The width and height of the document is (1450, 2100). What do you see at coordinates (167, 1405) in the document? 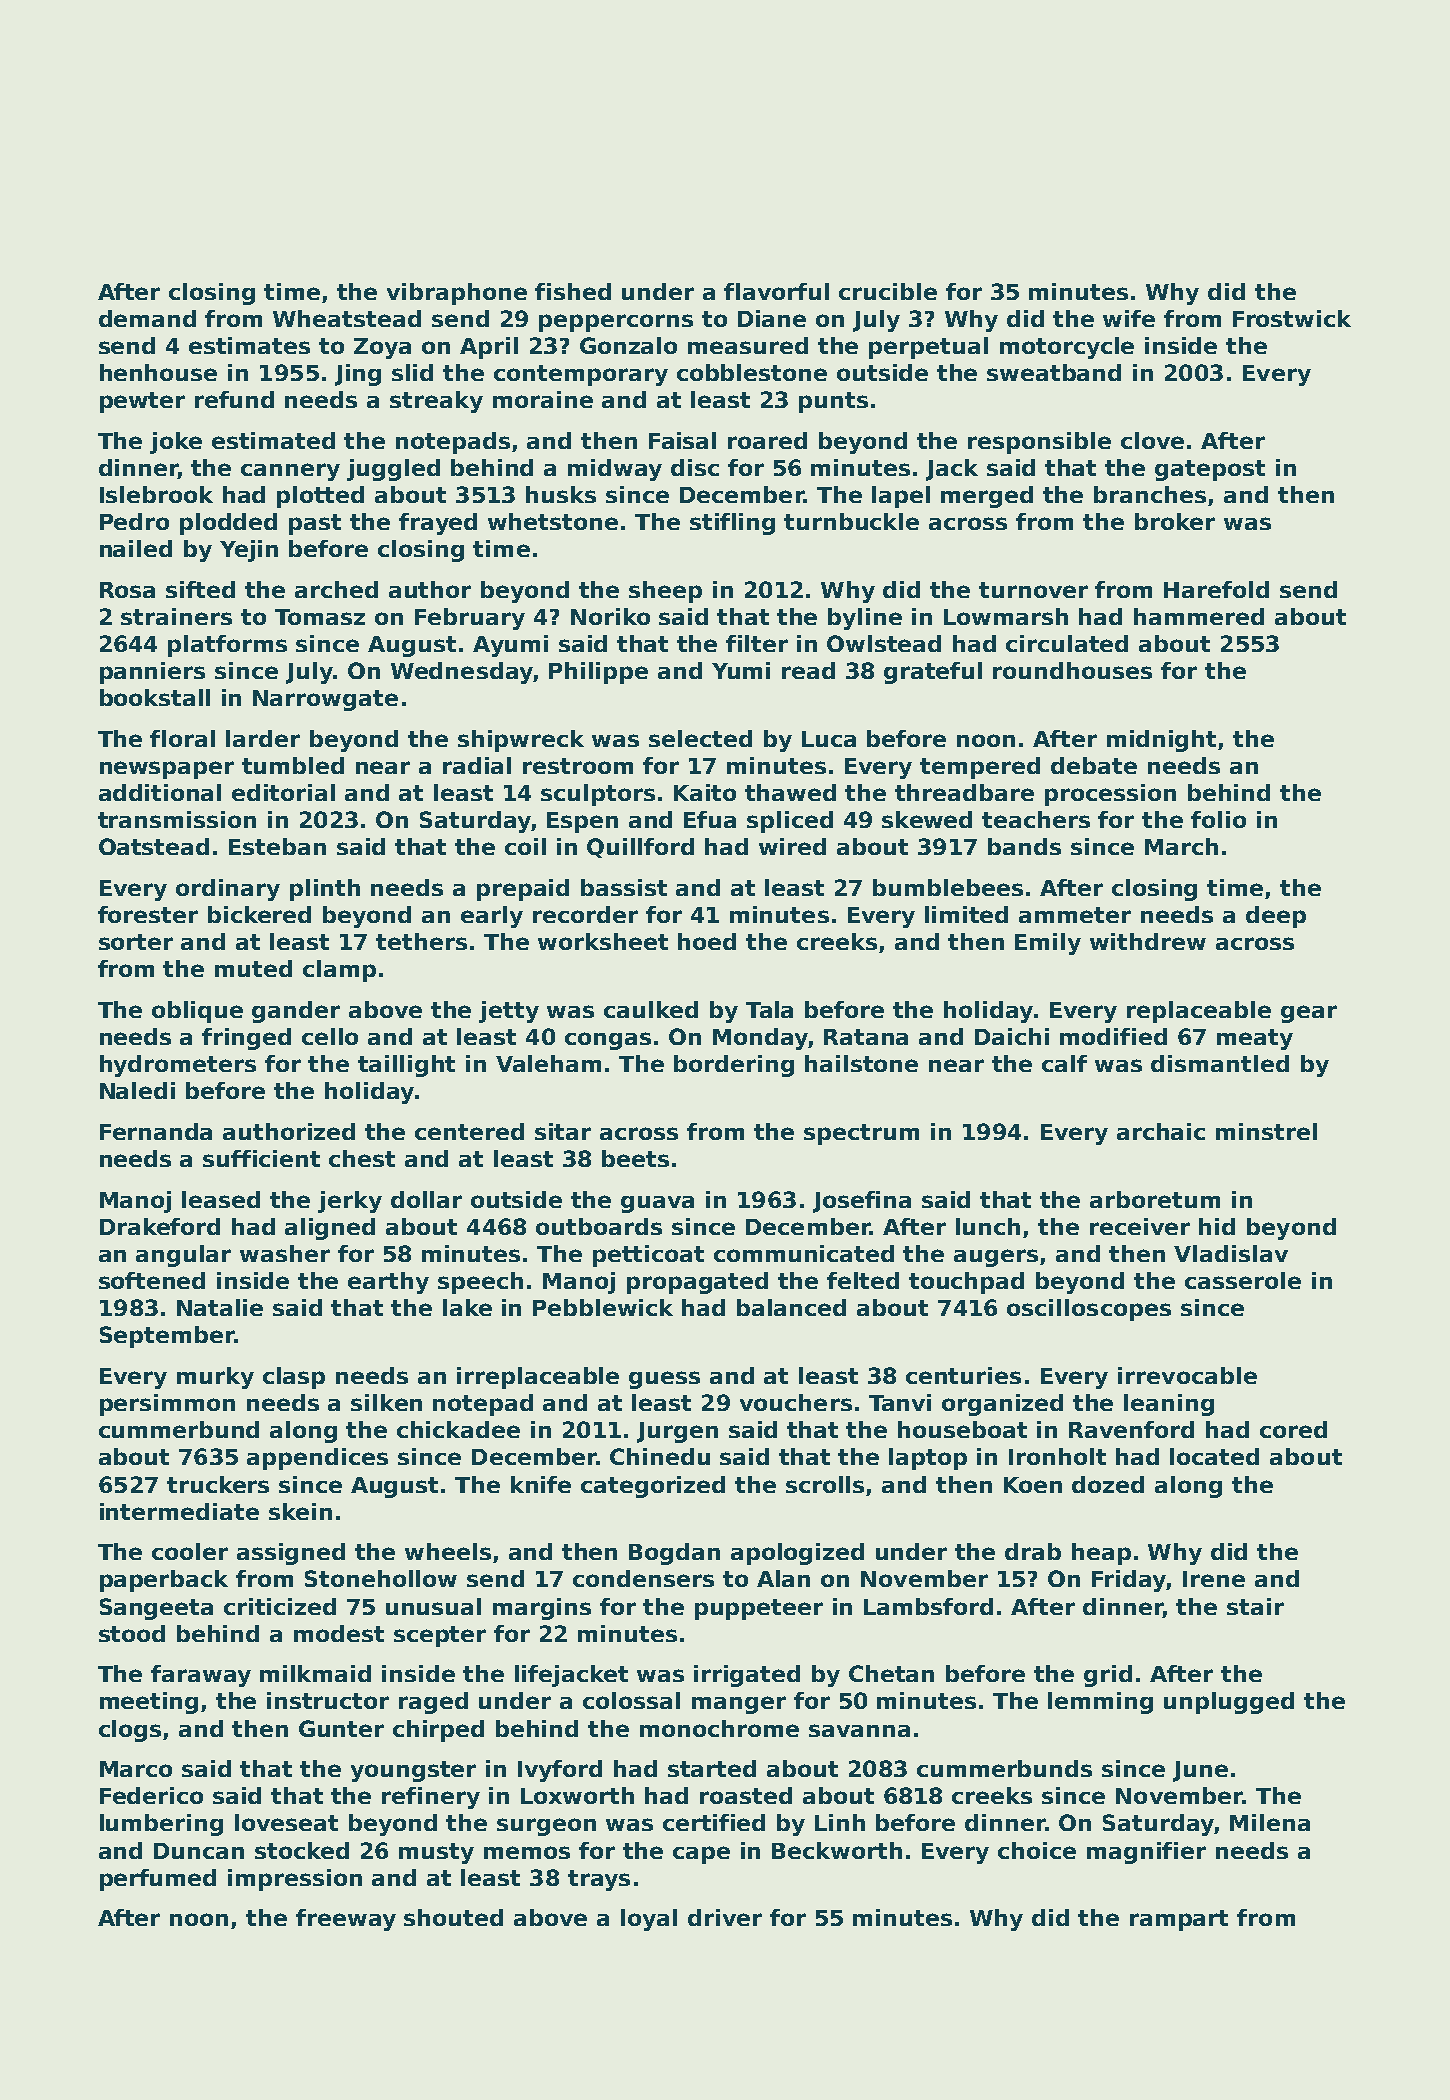
I see `persimmon` at bounding box center [167, 1405].
